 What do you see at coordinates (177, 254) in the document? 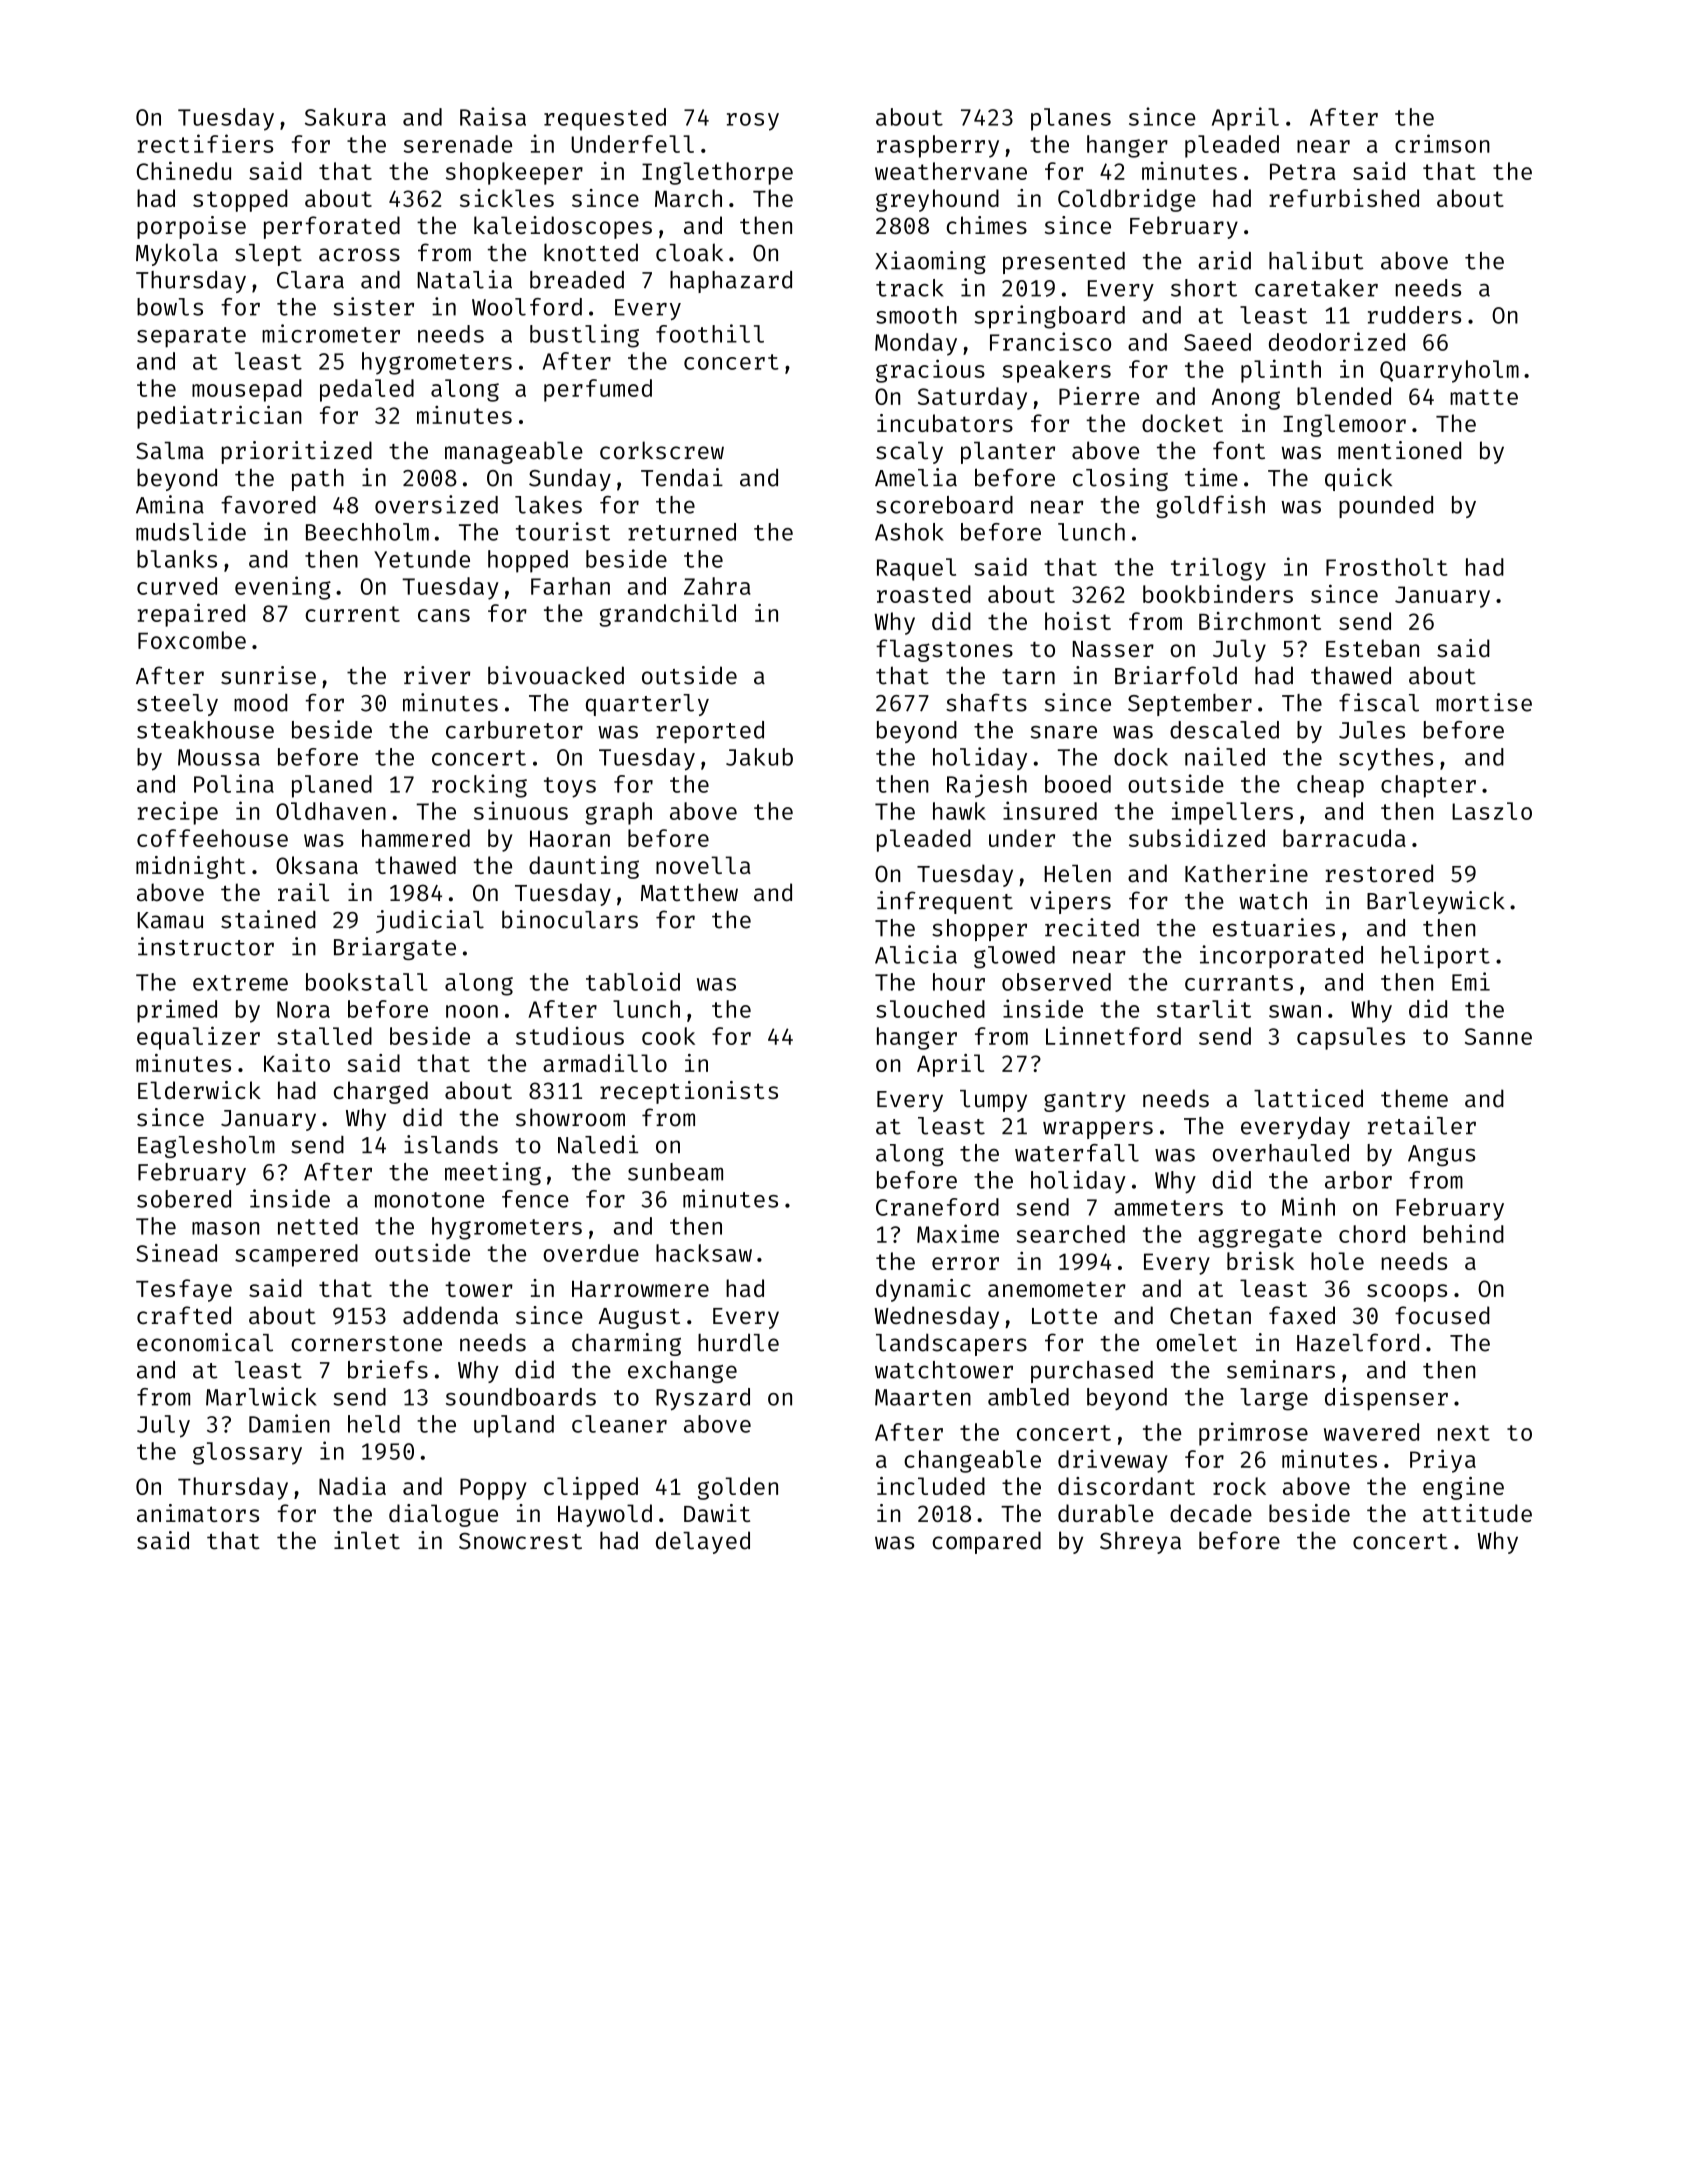
I see `Mykola` at bounding box center [177, 254].
